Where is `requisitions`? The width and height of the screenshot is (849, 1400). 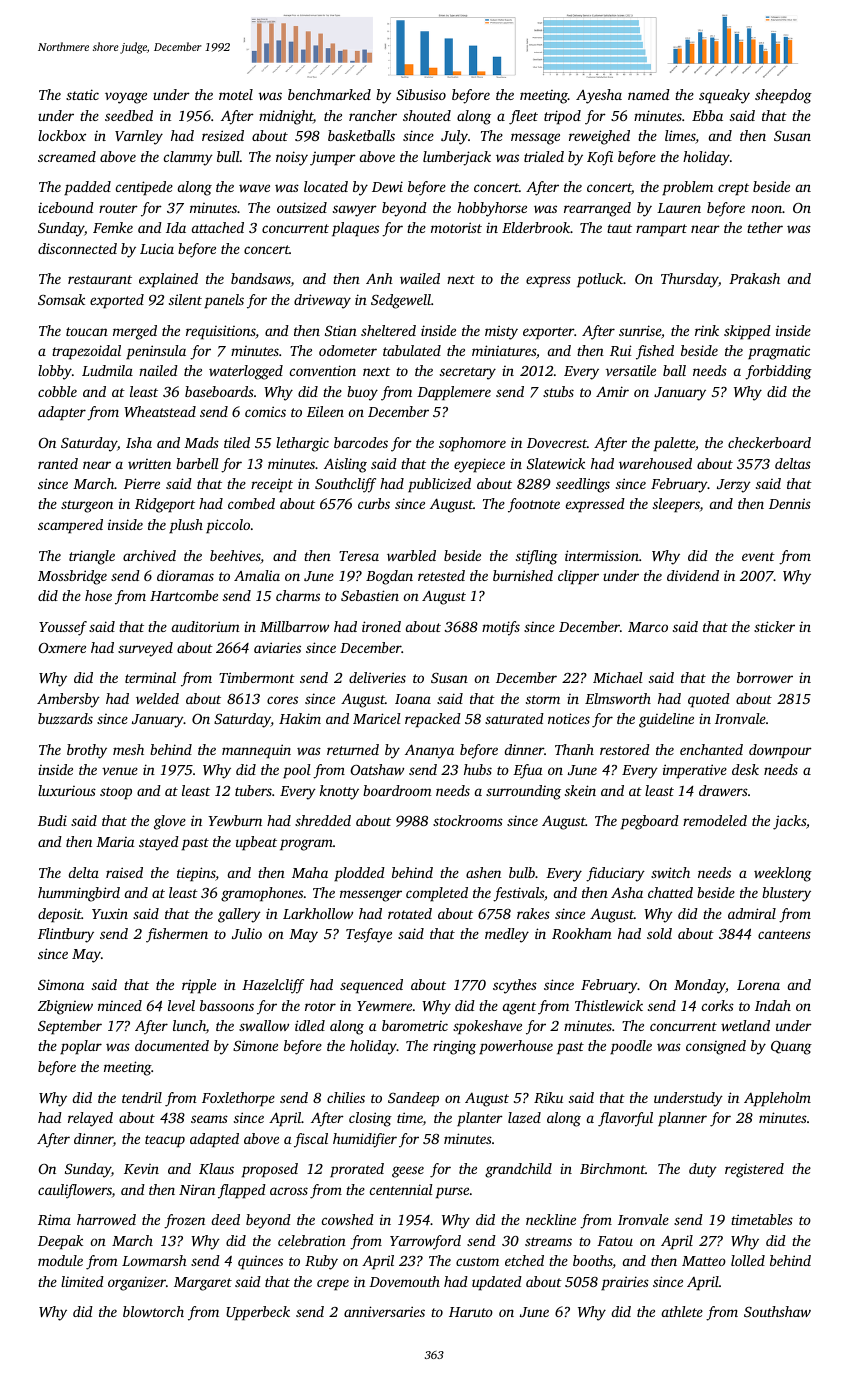 requisitions is located at coordinates (220, 332).
